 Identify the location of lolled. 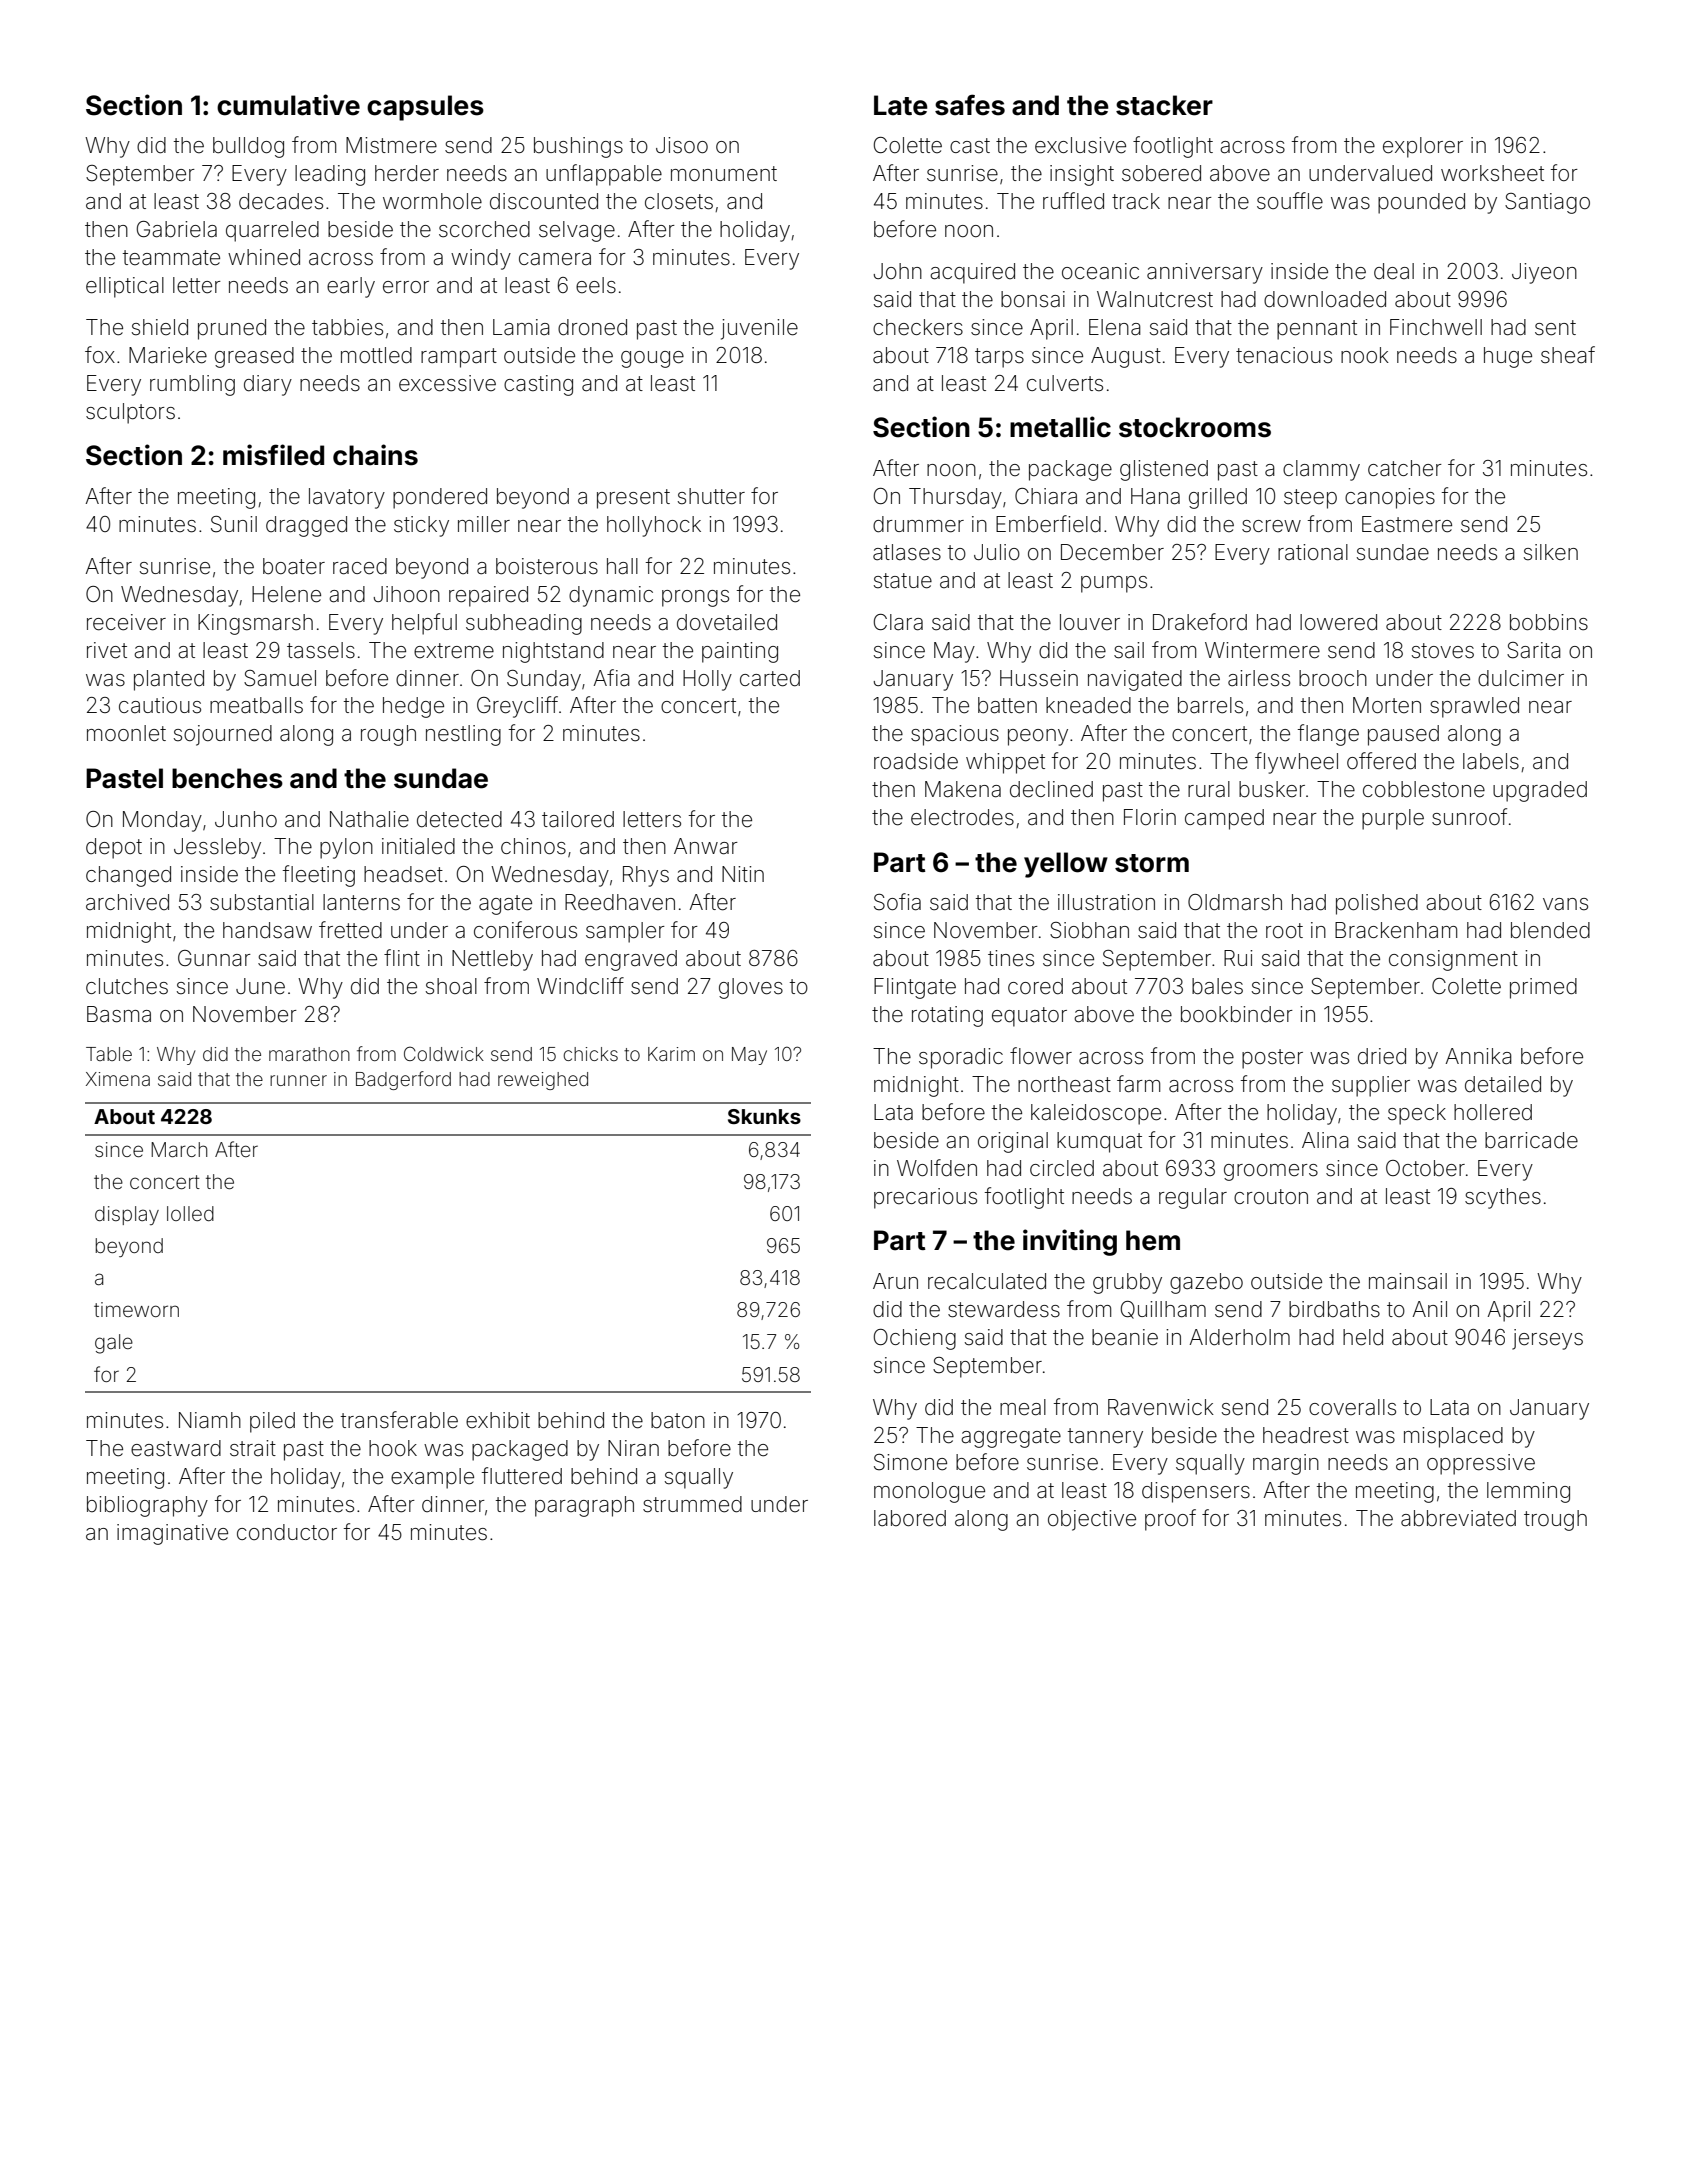
(190, 1213).
